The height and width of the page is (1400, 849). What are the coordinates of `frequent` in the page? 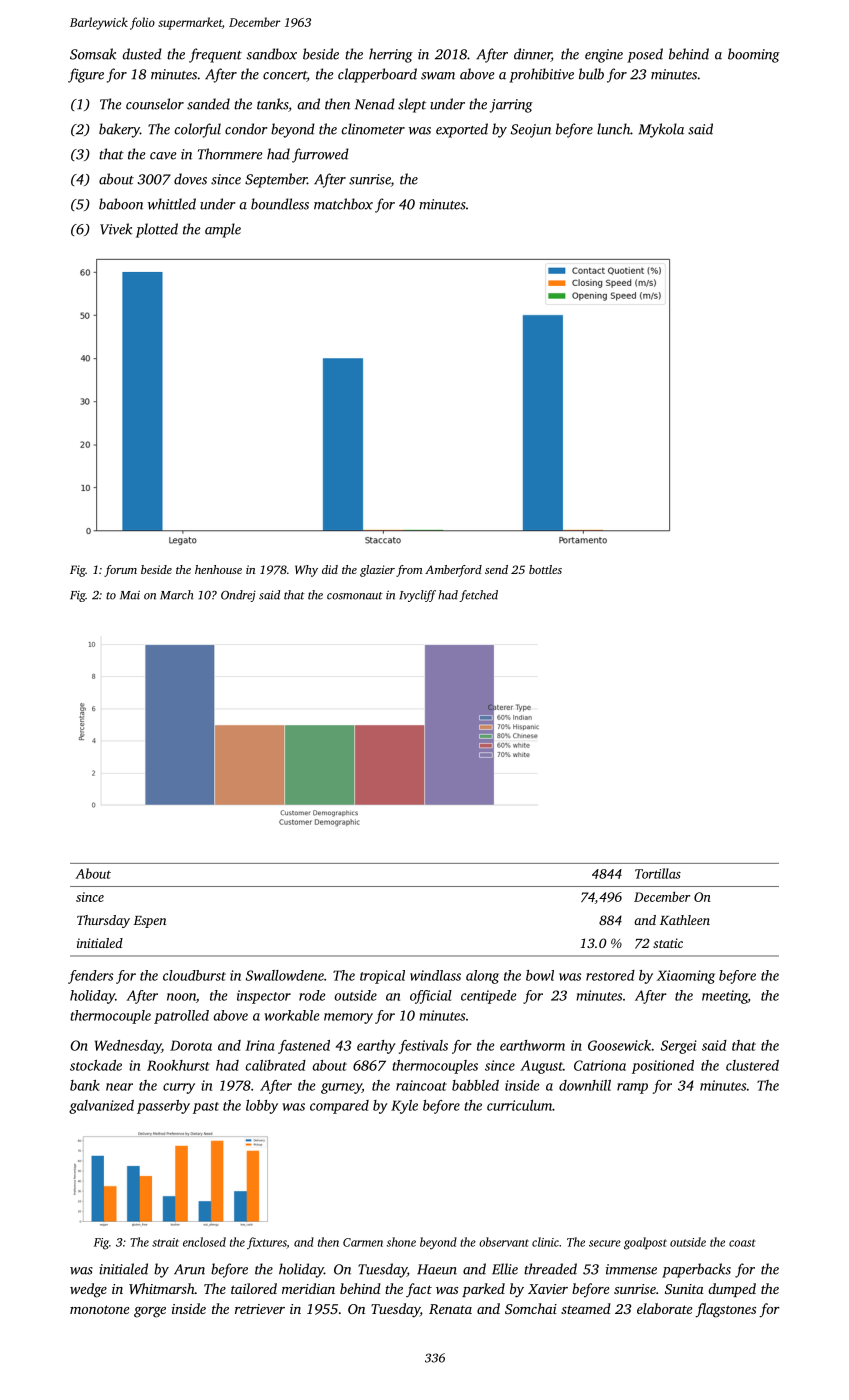 It's located at (215, 55).
